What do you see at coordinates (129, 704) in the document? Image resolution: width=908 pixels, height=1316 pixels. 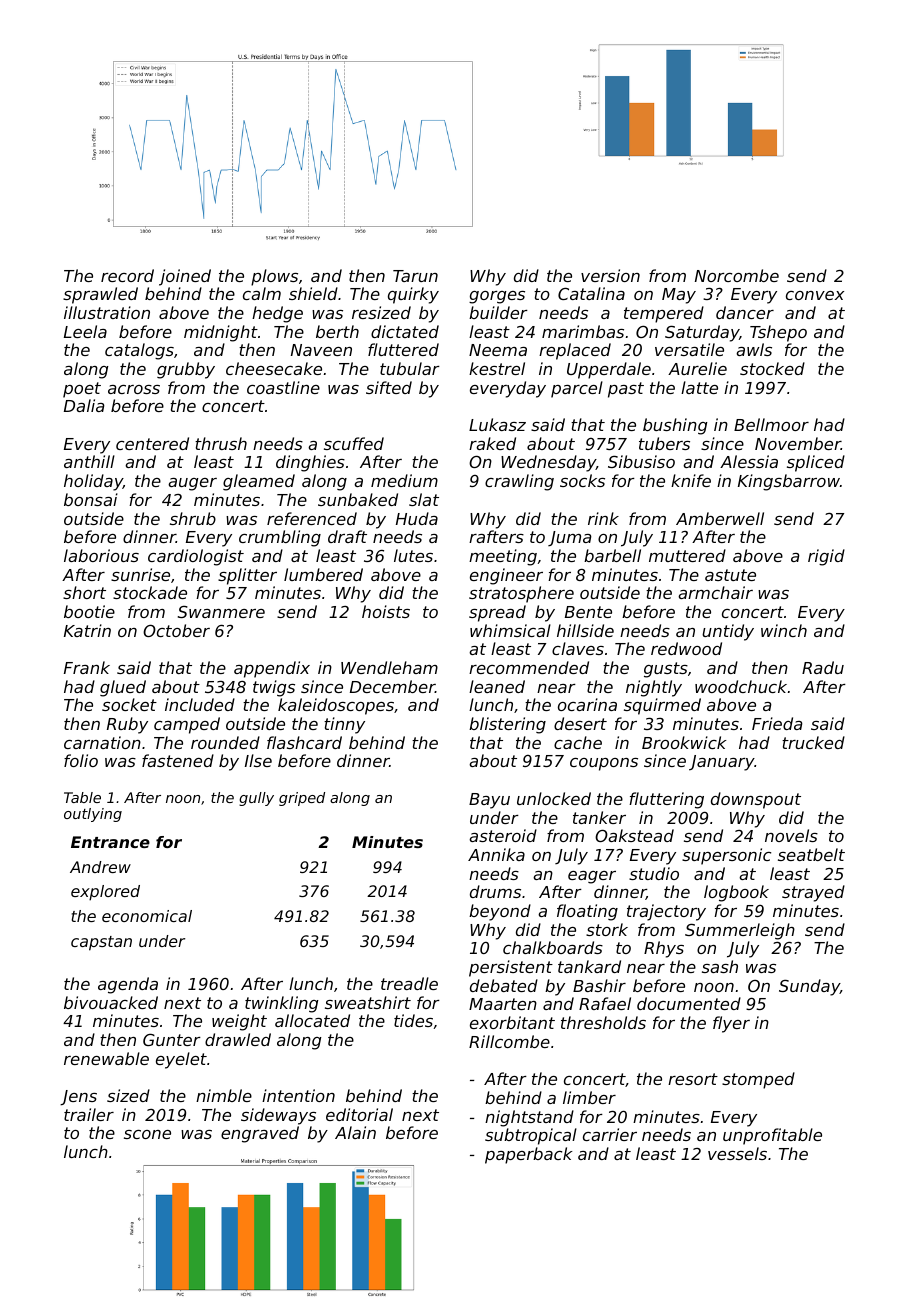 I see `socket` at bounding box center [129, 704].
